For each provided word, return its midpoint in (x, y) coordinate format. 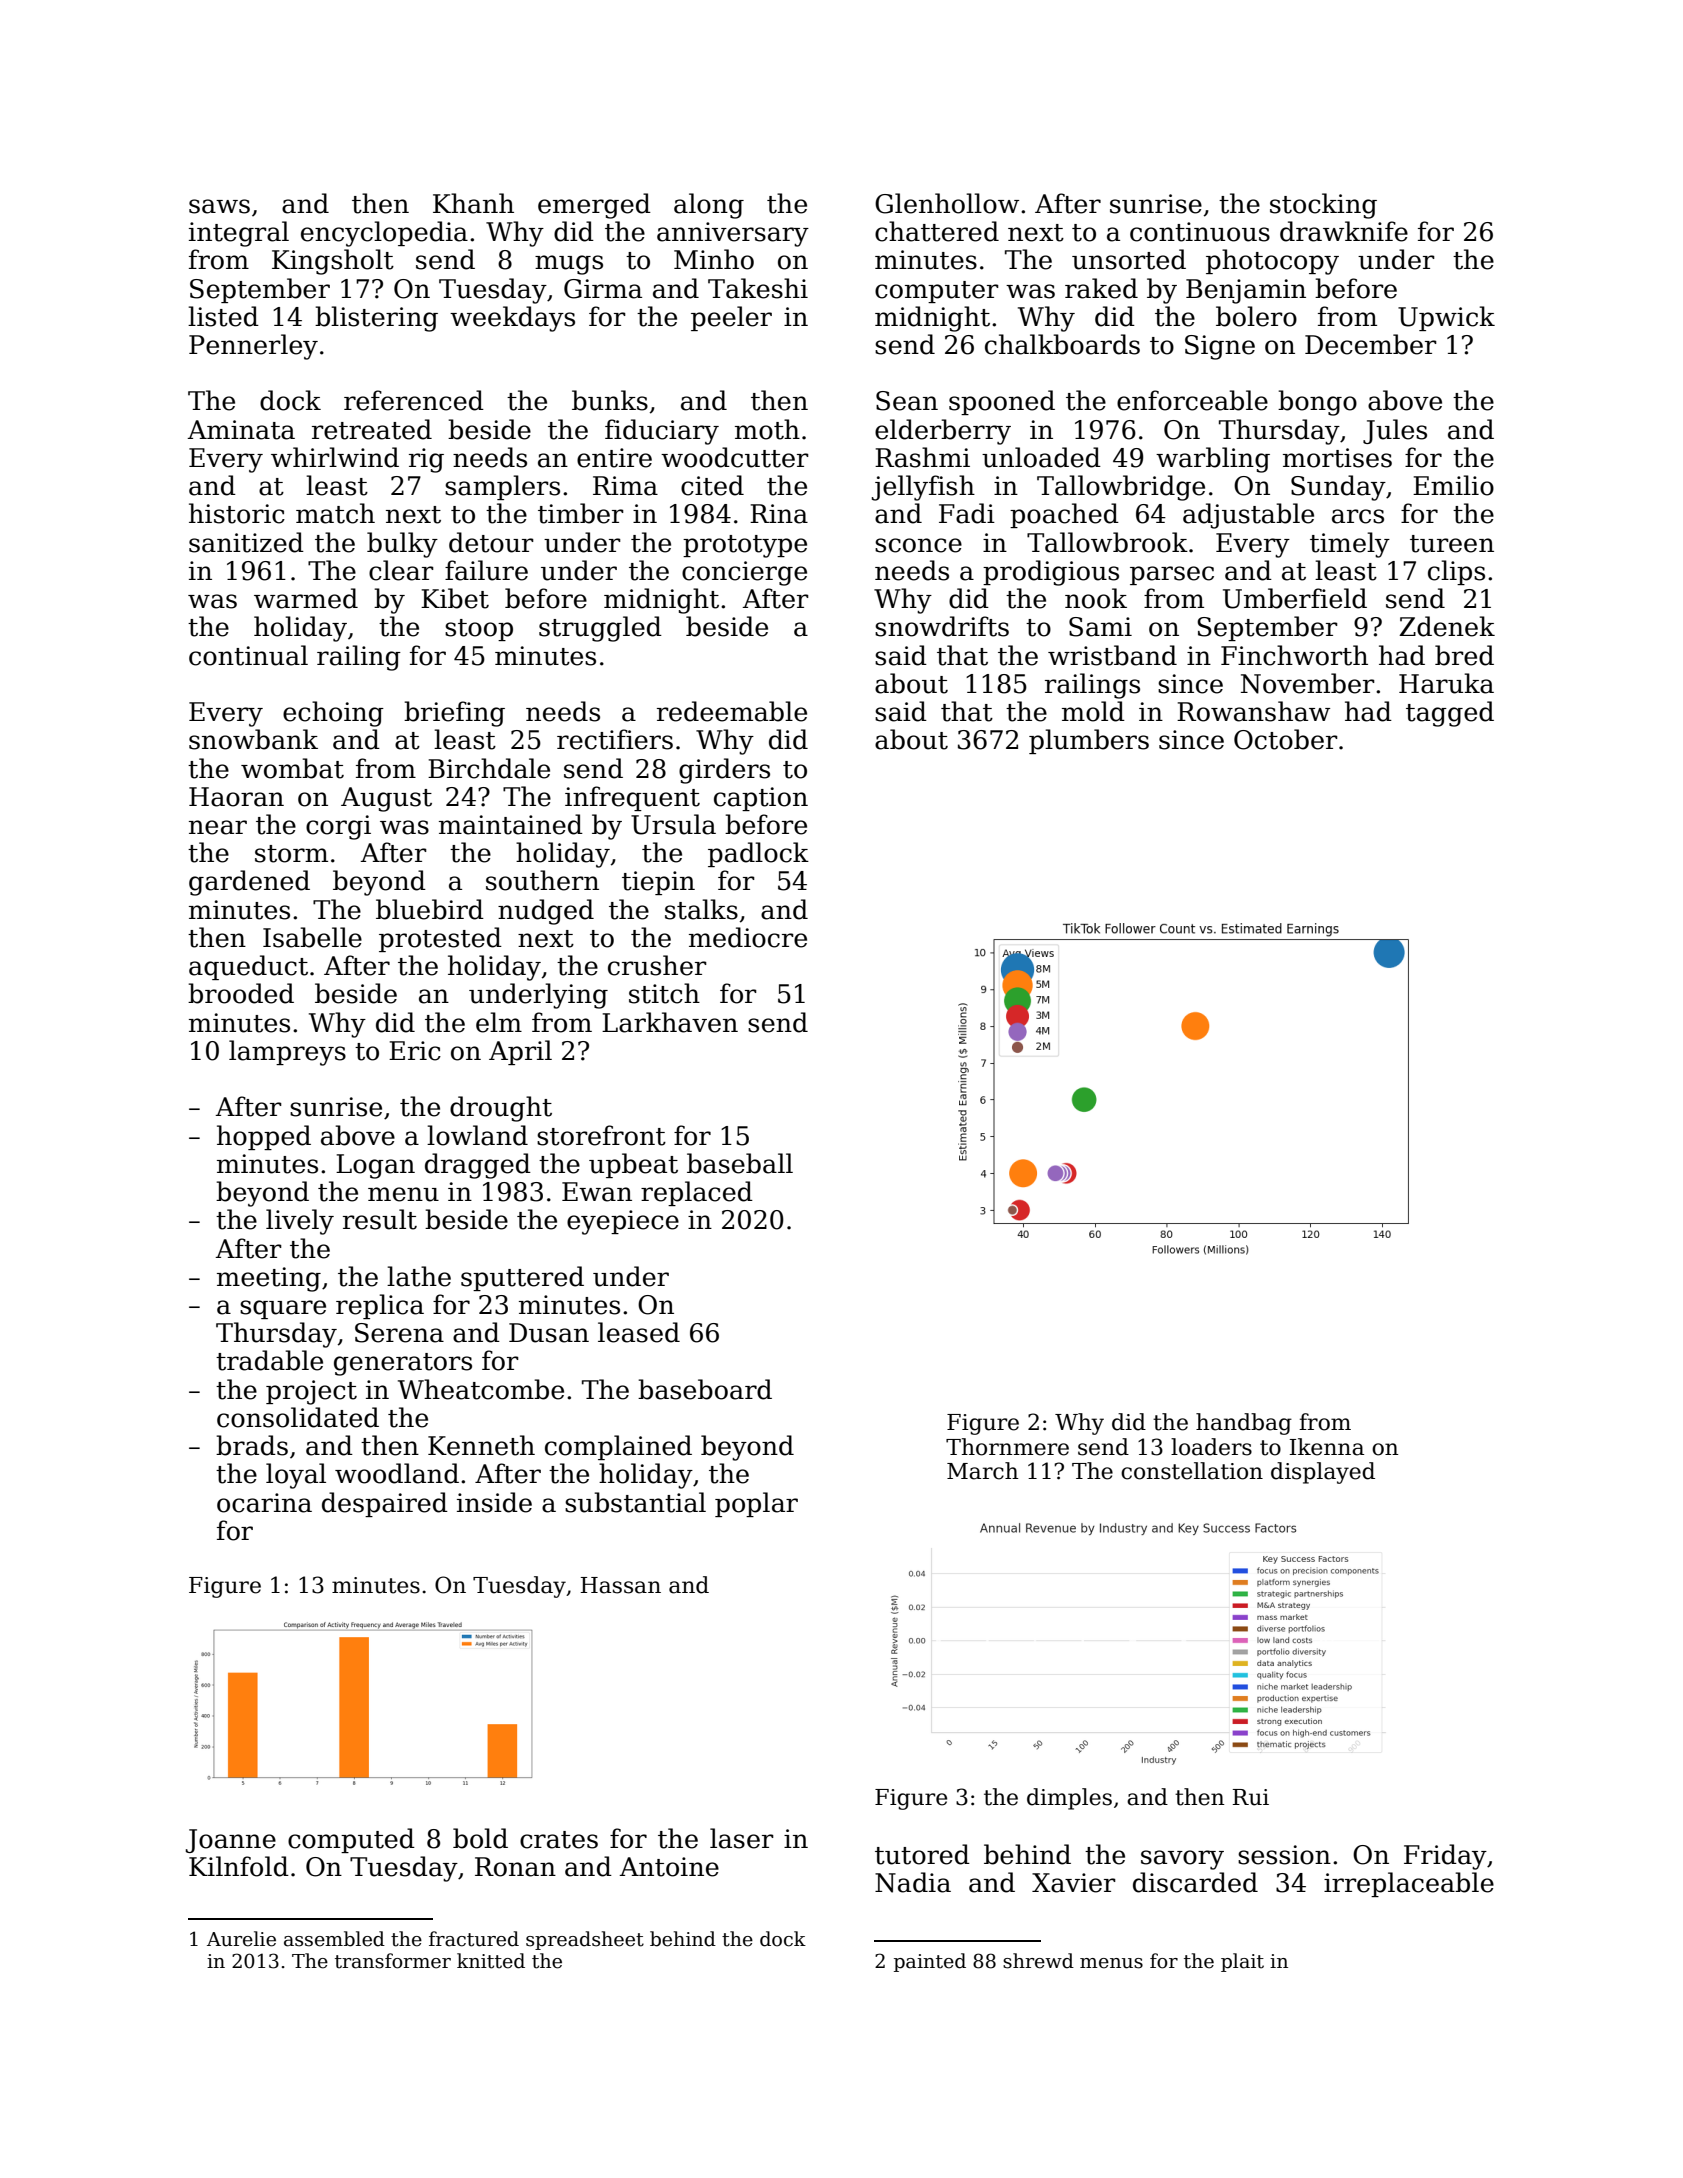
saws (219, 206)
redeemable (732, 711)
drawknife (1344, 231)
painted (930, 1962)
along (709, 206)
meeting (269, 1279)
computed (351, 1840)
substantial (635, 1502)
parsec (1172, 575)
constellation (1192, 1471)
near (218, 827)
